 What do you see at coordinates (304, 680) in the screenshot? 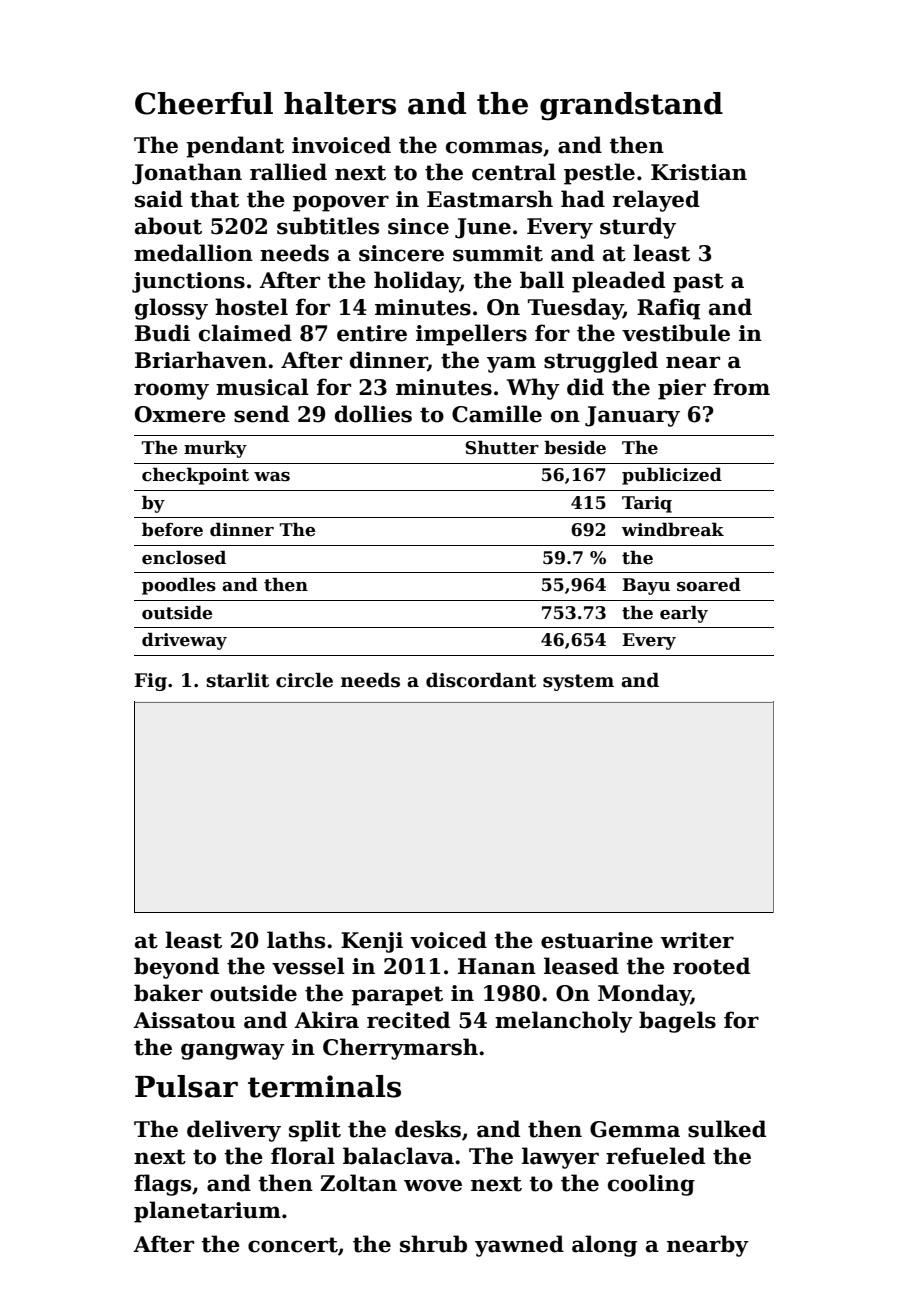
I see `circle` at bounding box center [304, 680].
